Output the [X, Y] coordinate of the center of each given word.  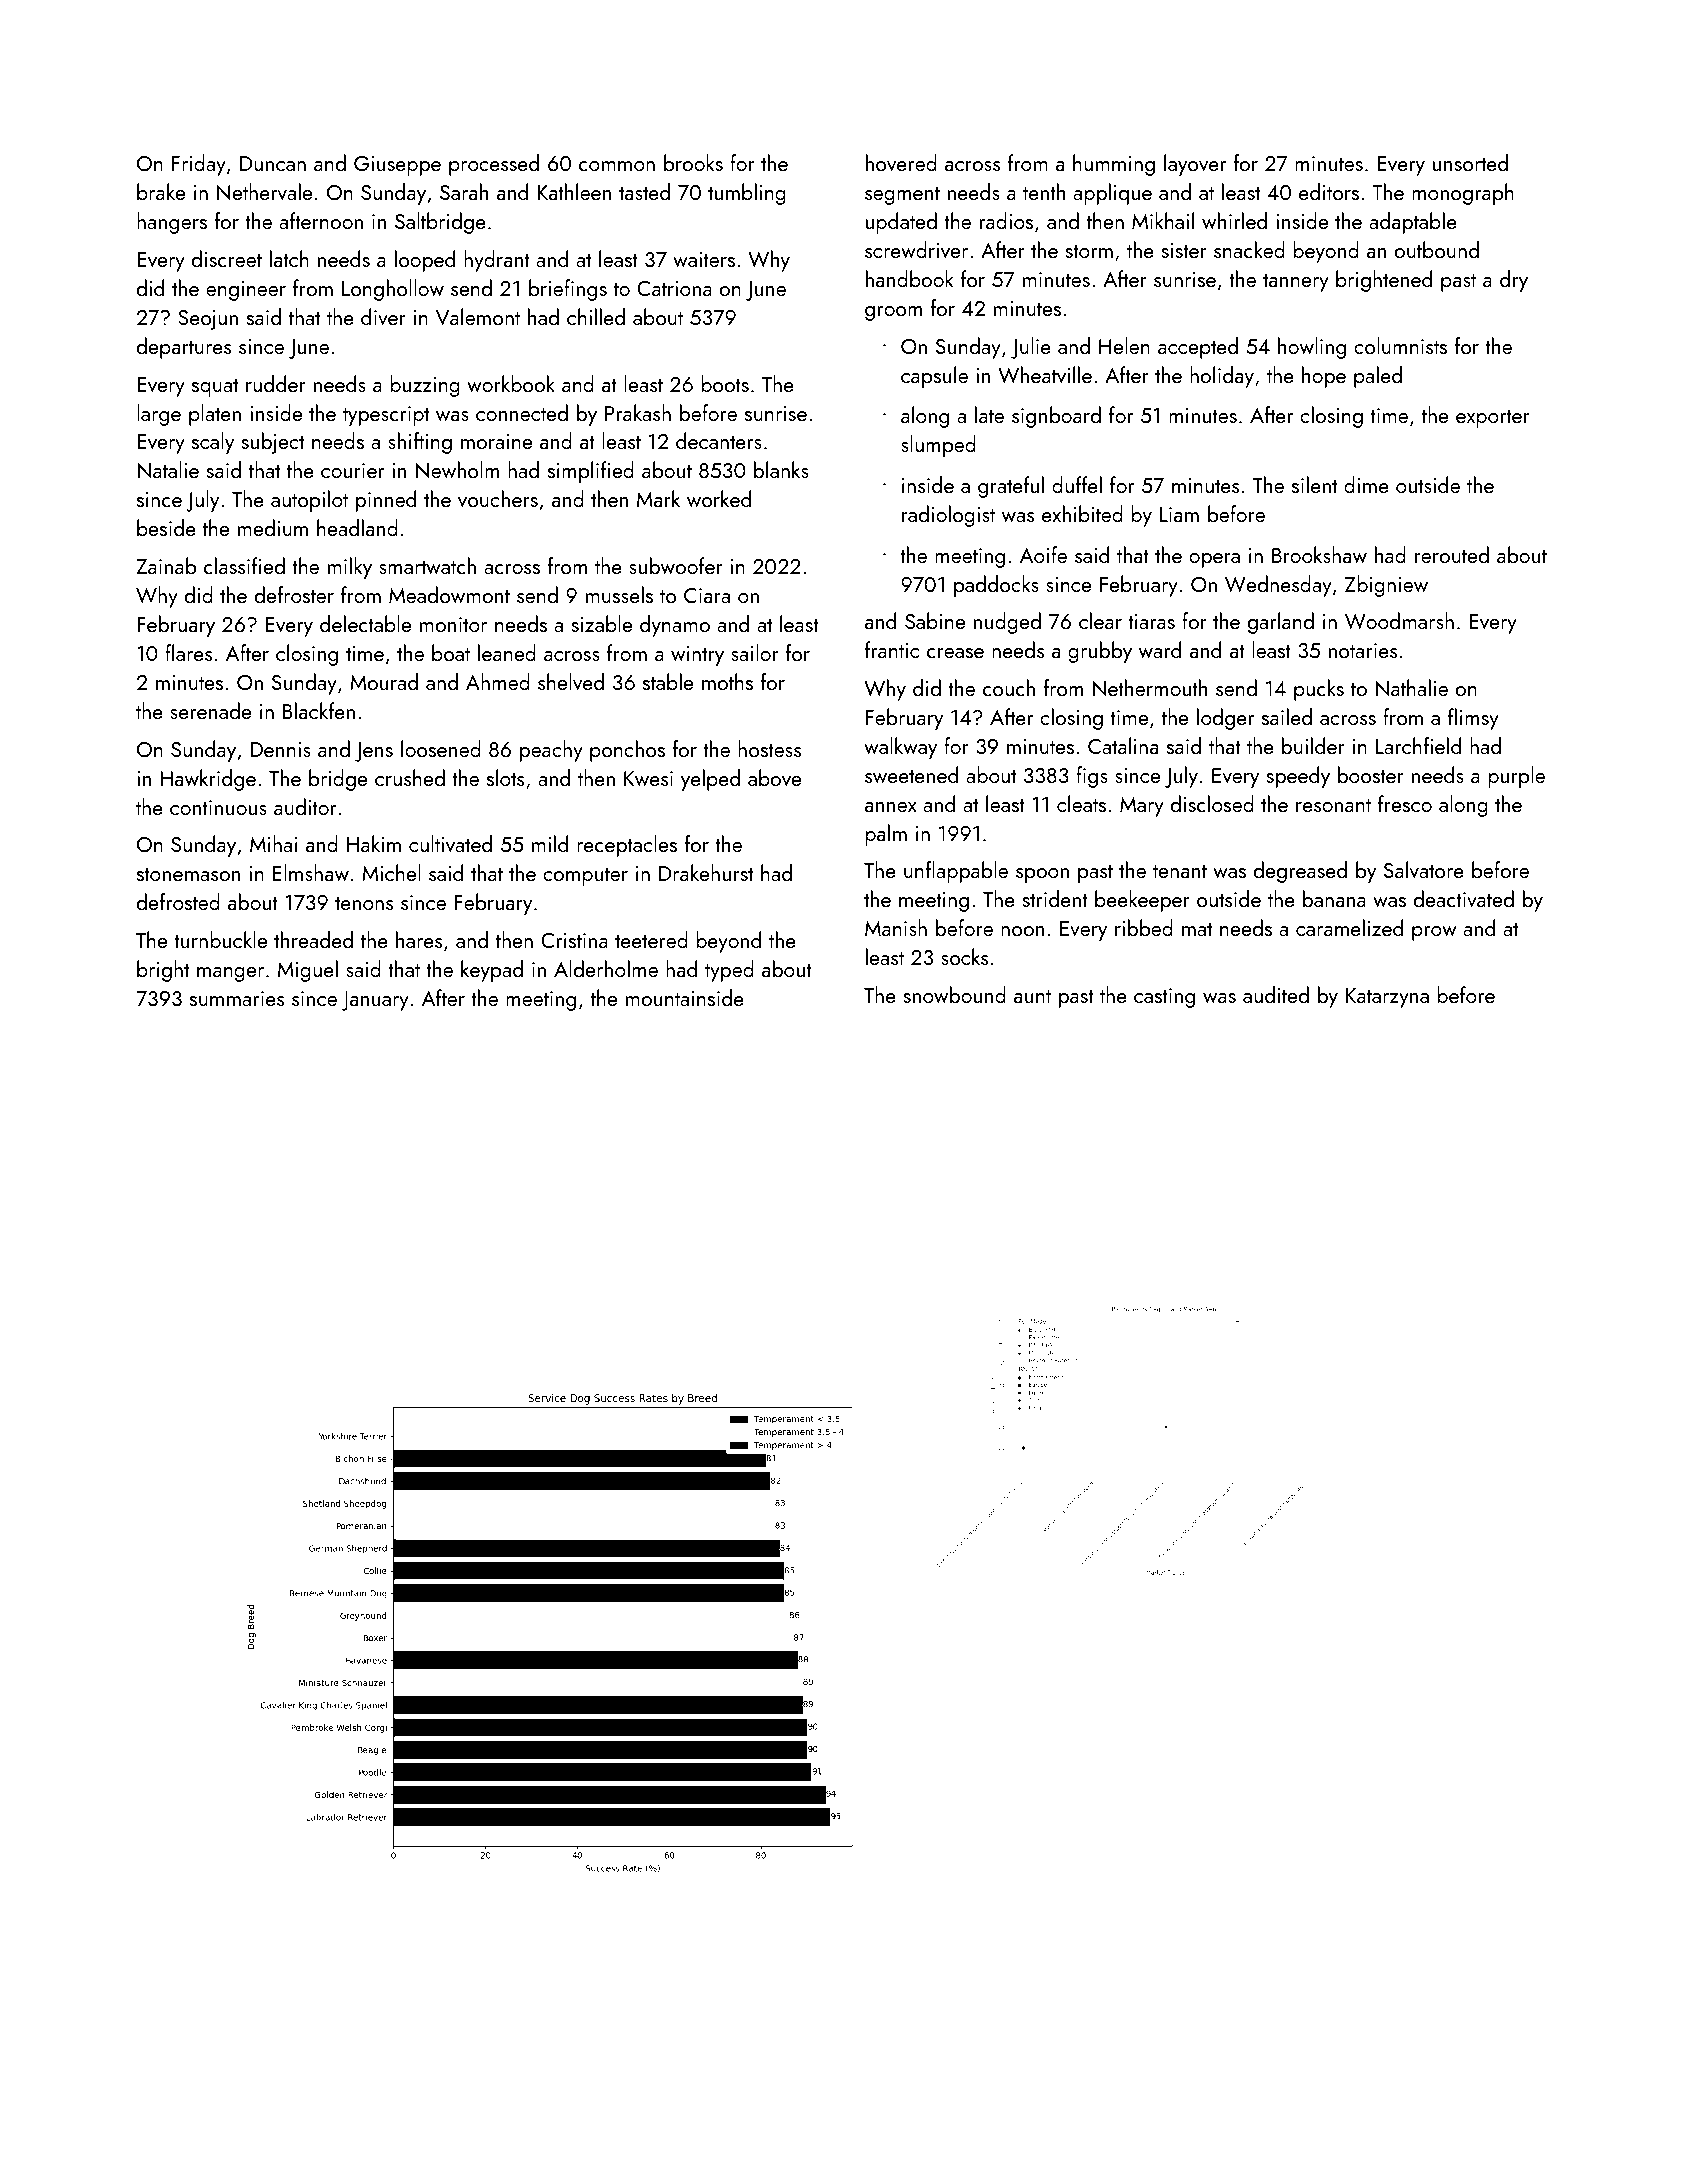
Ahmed [498, 681]
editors [1329, 191]
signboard [1056, 417]
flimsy [1473, 719]
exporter [1493, 419]
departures [184, 348]
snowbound [955, 994]
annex [891, 807]
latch [289, 258]
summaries [237, 998]
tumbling [747, 194]
